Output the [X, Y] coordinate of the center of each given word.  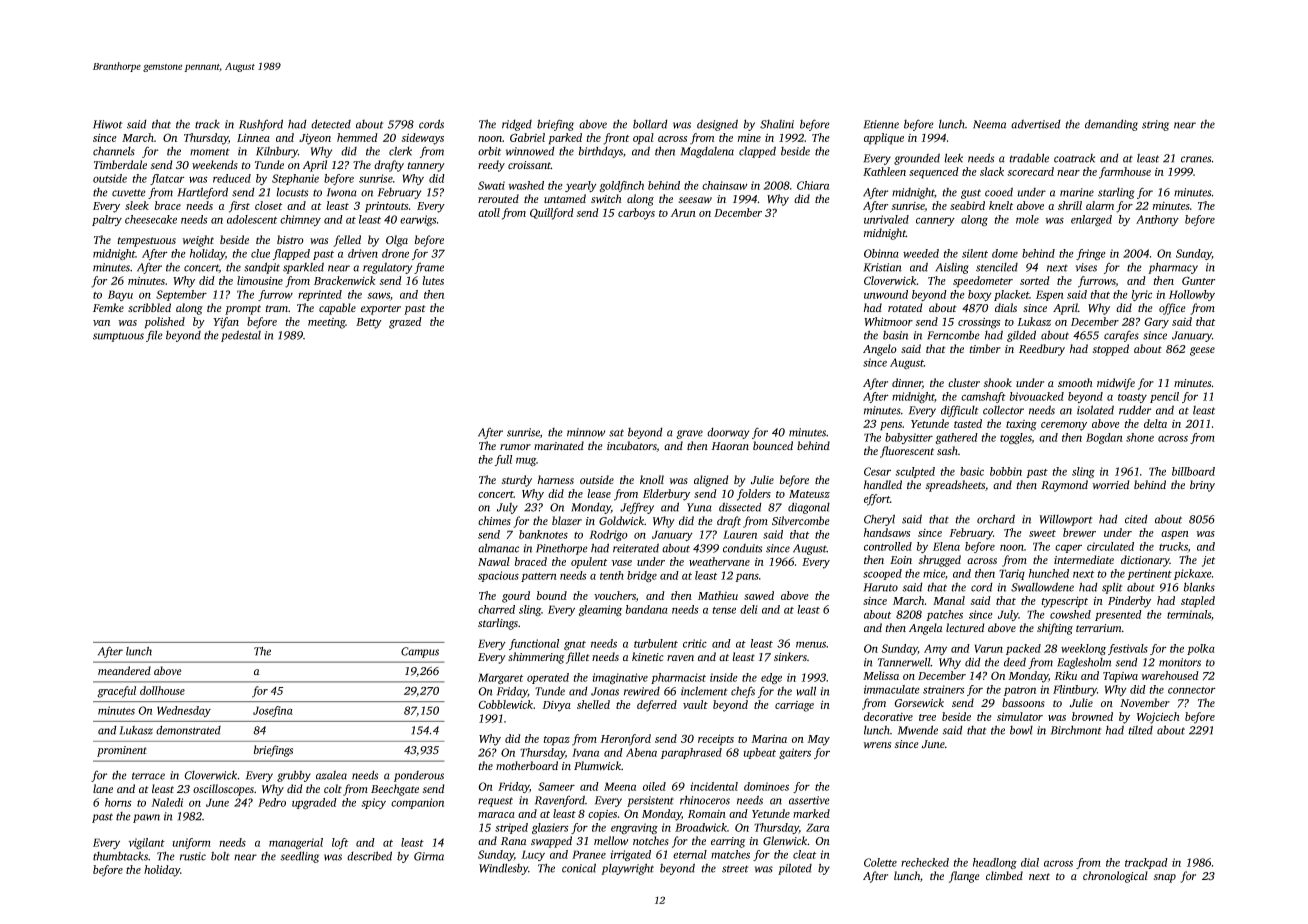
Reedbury [1042, 350]
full [503, 460]
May [818, 740]
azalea [331, 775]
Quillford [552, 214]
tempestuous [147, 242]
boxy [980, 295]
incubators [632, 446]
